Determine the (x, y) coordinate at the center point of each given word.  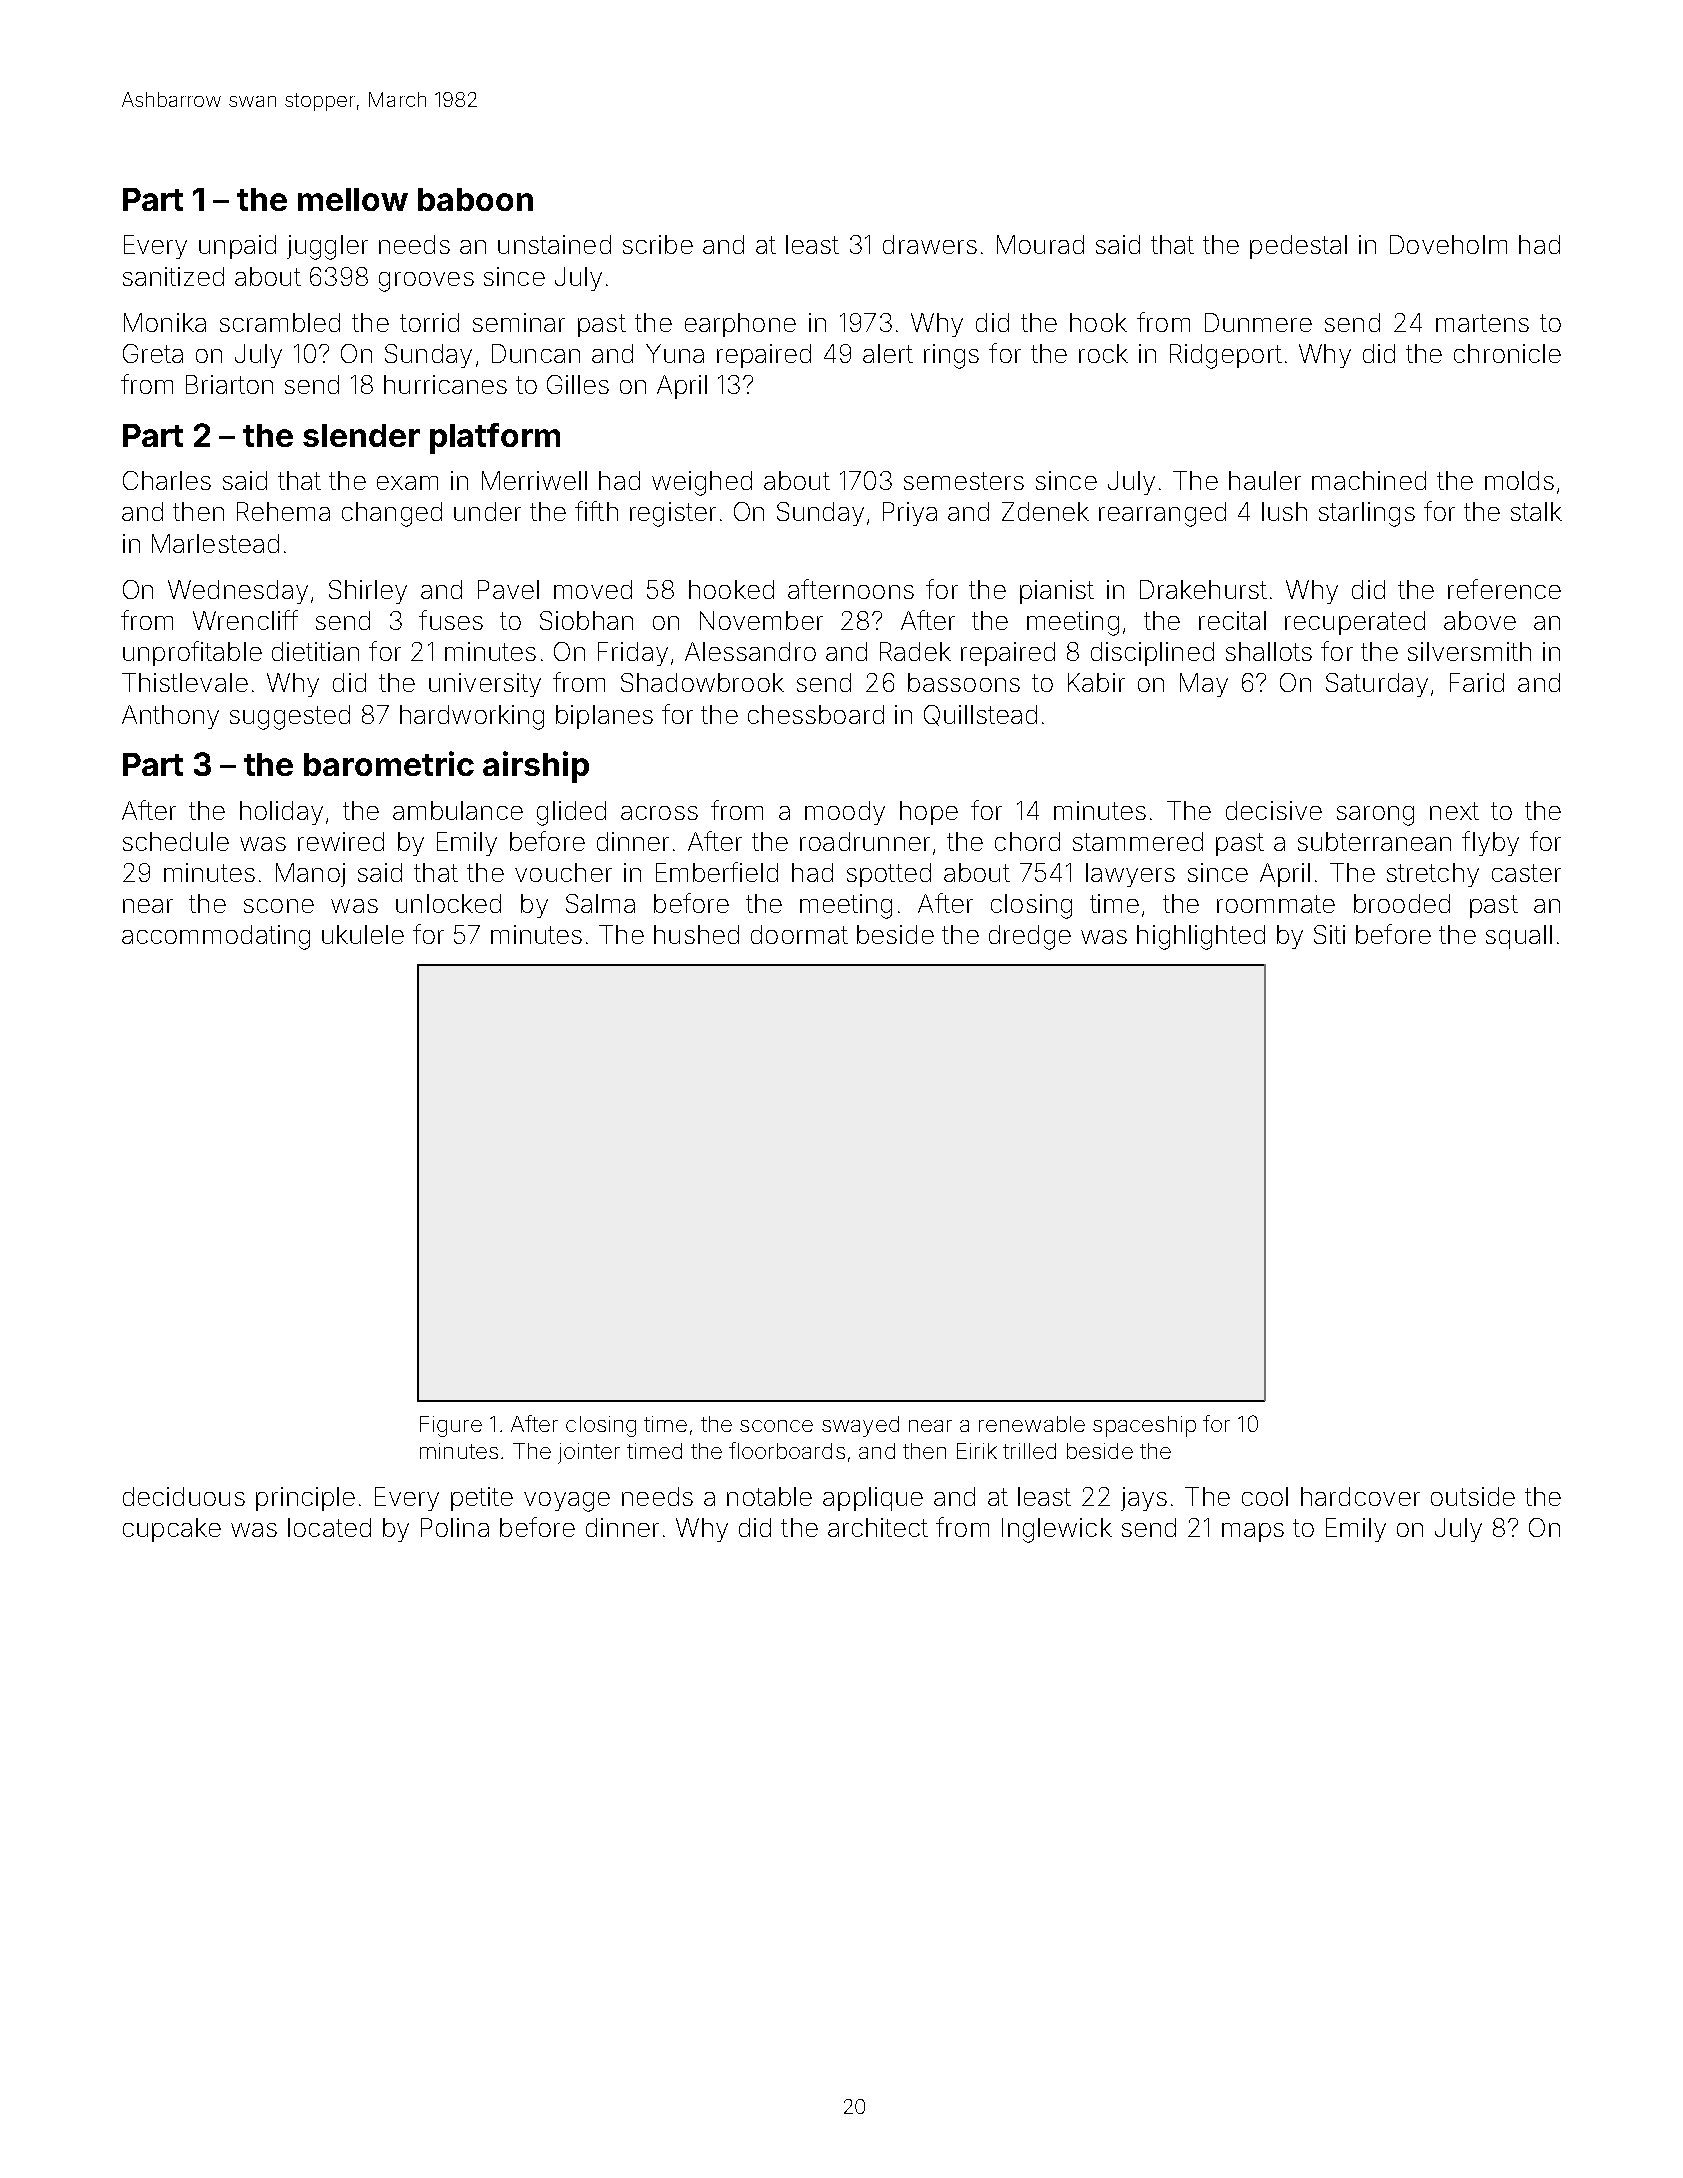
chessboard (816, 714)
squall (1519, 937)
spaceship (1144, 1426)
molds (1519, 480)
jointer (589, 1453)
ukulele (363, 934)
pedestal (1298, 247)
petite (482, 1499)
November (761, 620)
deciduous (184, 1496)
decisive (1274, 810)
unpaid (237, 247)
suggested (290, 717)
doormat (799, 934)
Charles (167, 480)
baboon (475, 199)
